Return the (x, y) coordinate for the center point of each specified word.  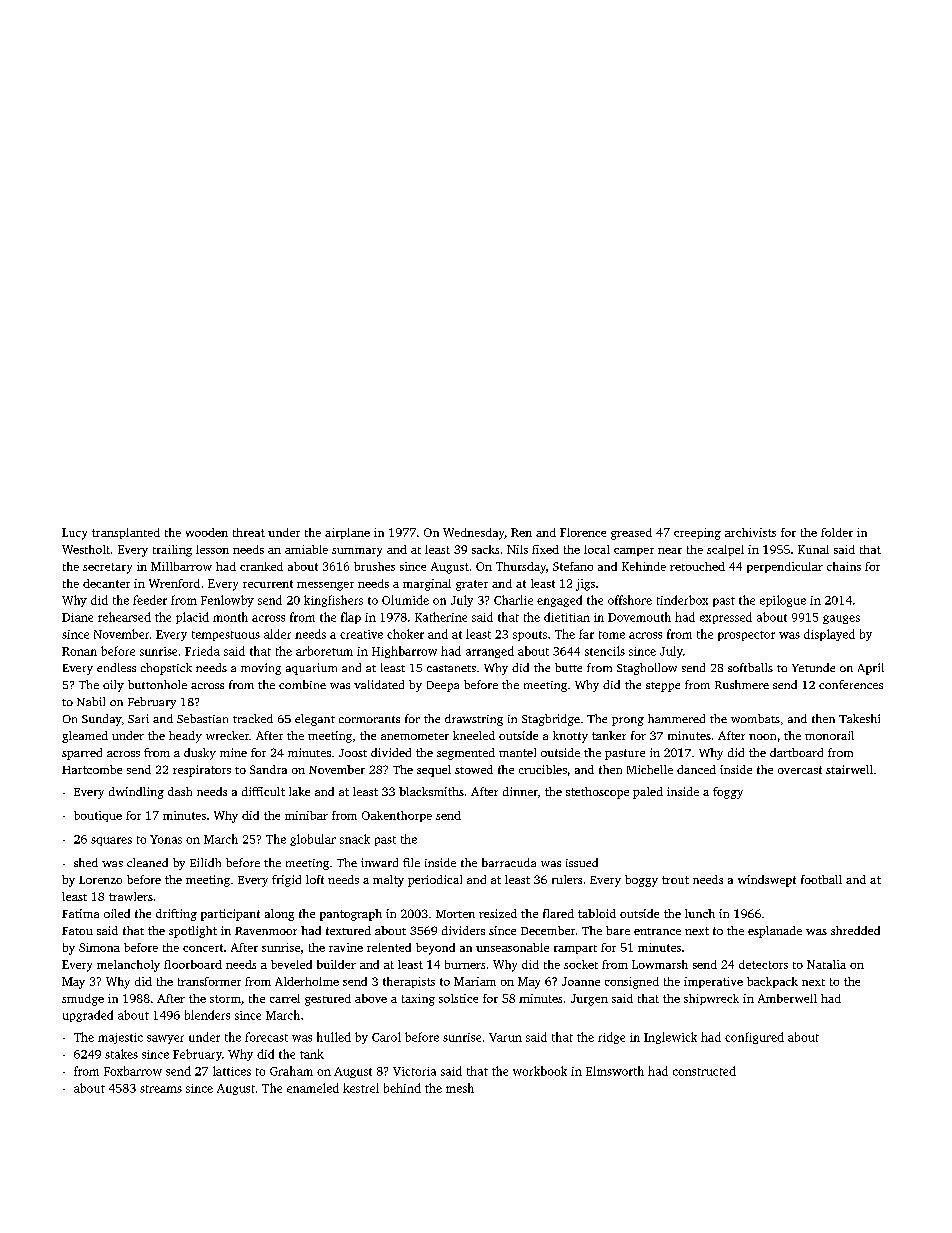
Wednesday (474, 534)
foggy (728, 793)
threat (249, 532)
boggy (641, 881)
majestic (120, 1038)
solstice (458, 998)
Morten (455, 914)
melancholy (128, 966)
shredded (855, 930)
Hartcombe (92, 769)
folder (837, 532)
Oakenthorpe (397, 816)
